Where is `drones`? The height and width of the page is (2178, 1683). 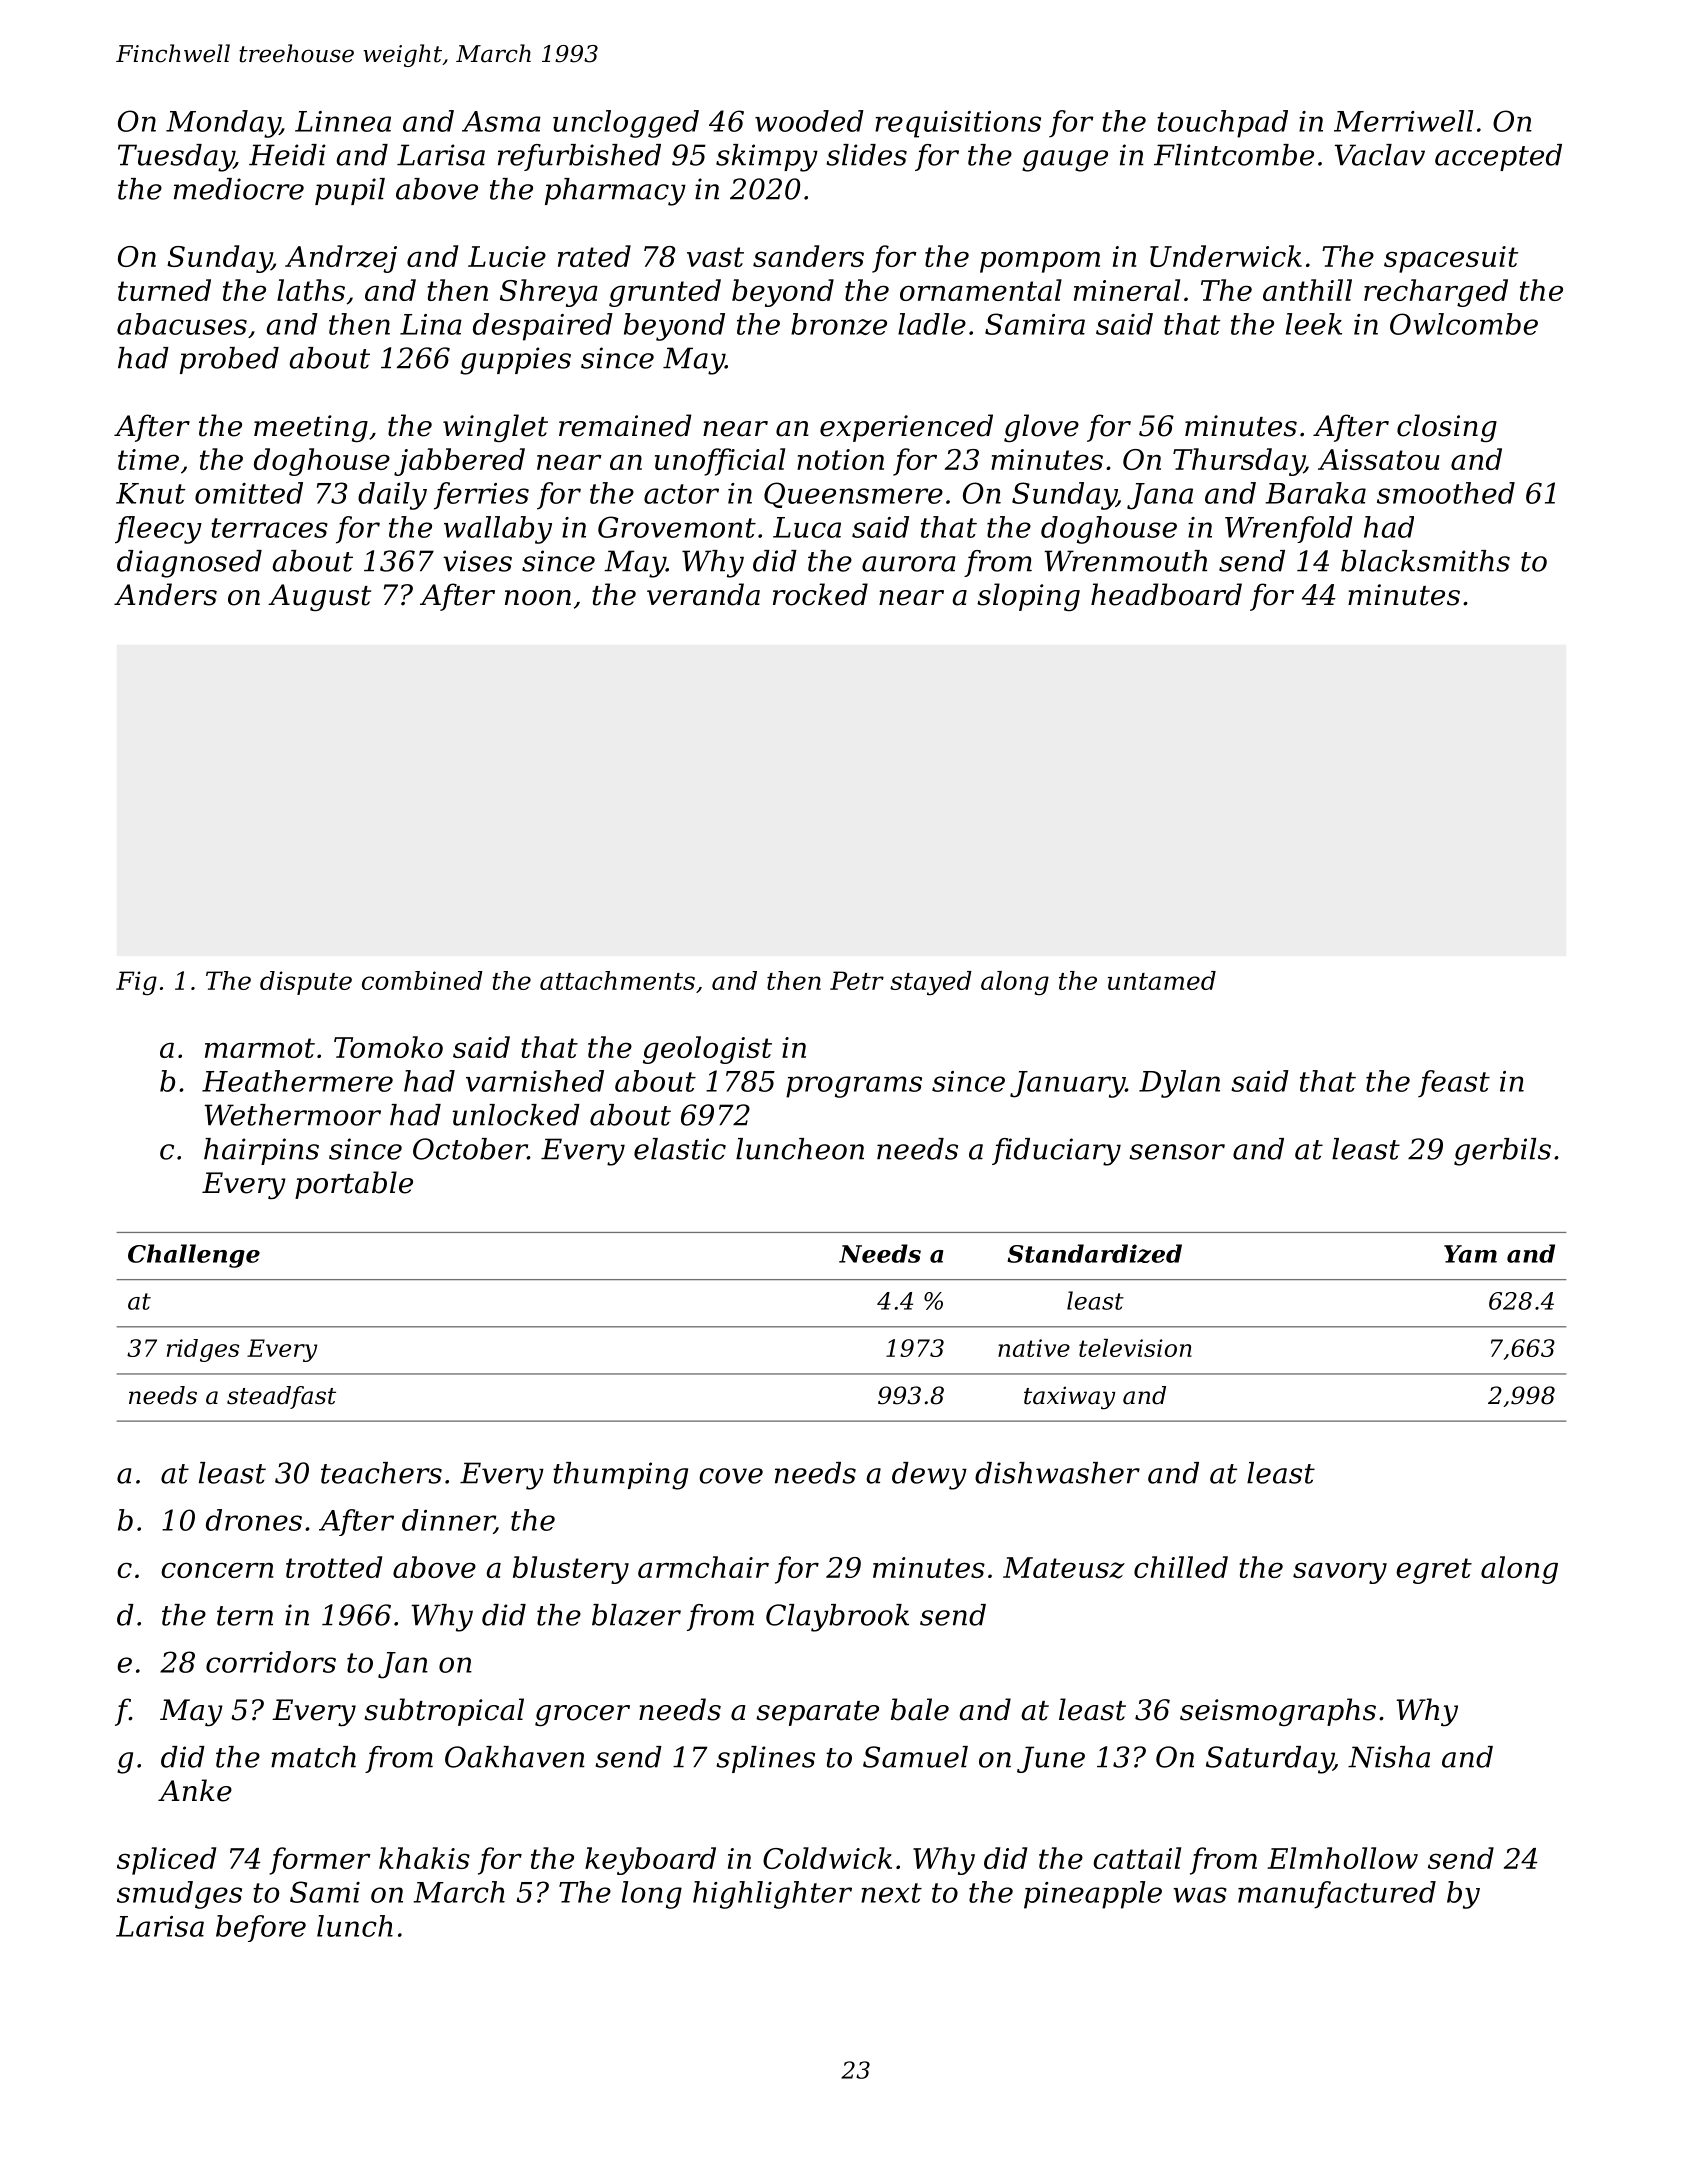 drones is located at coordinates (254, 1520).
